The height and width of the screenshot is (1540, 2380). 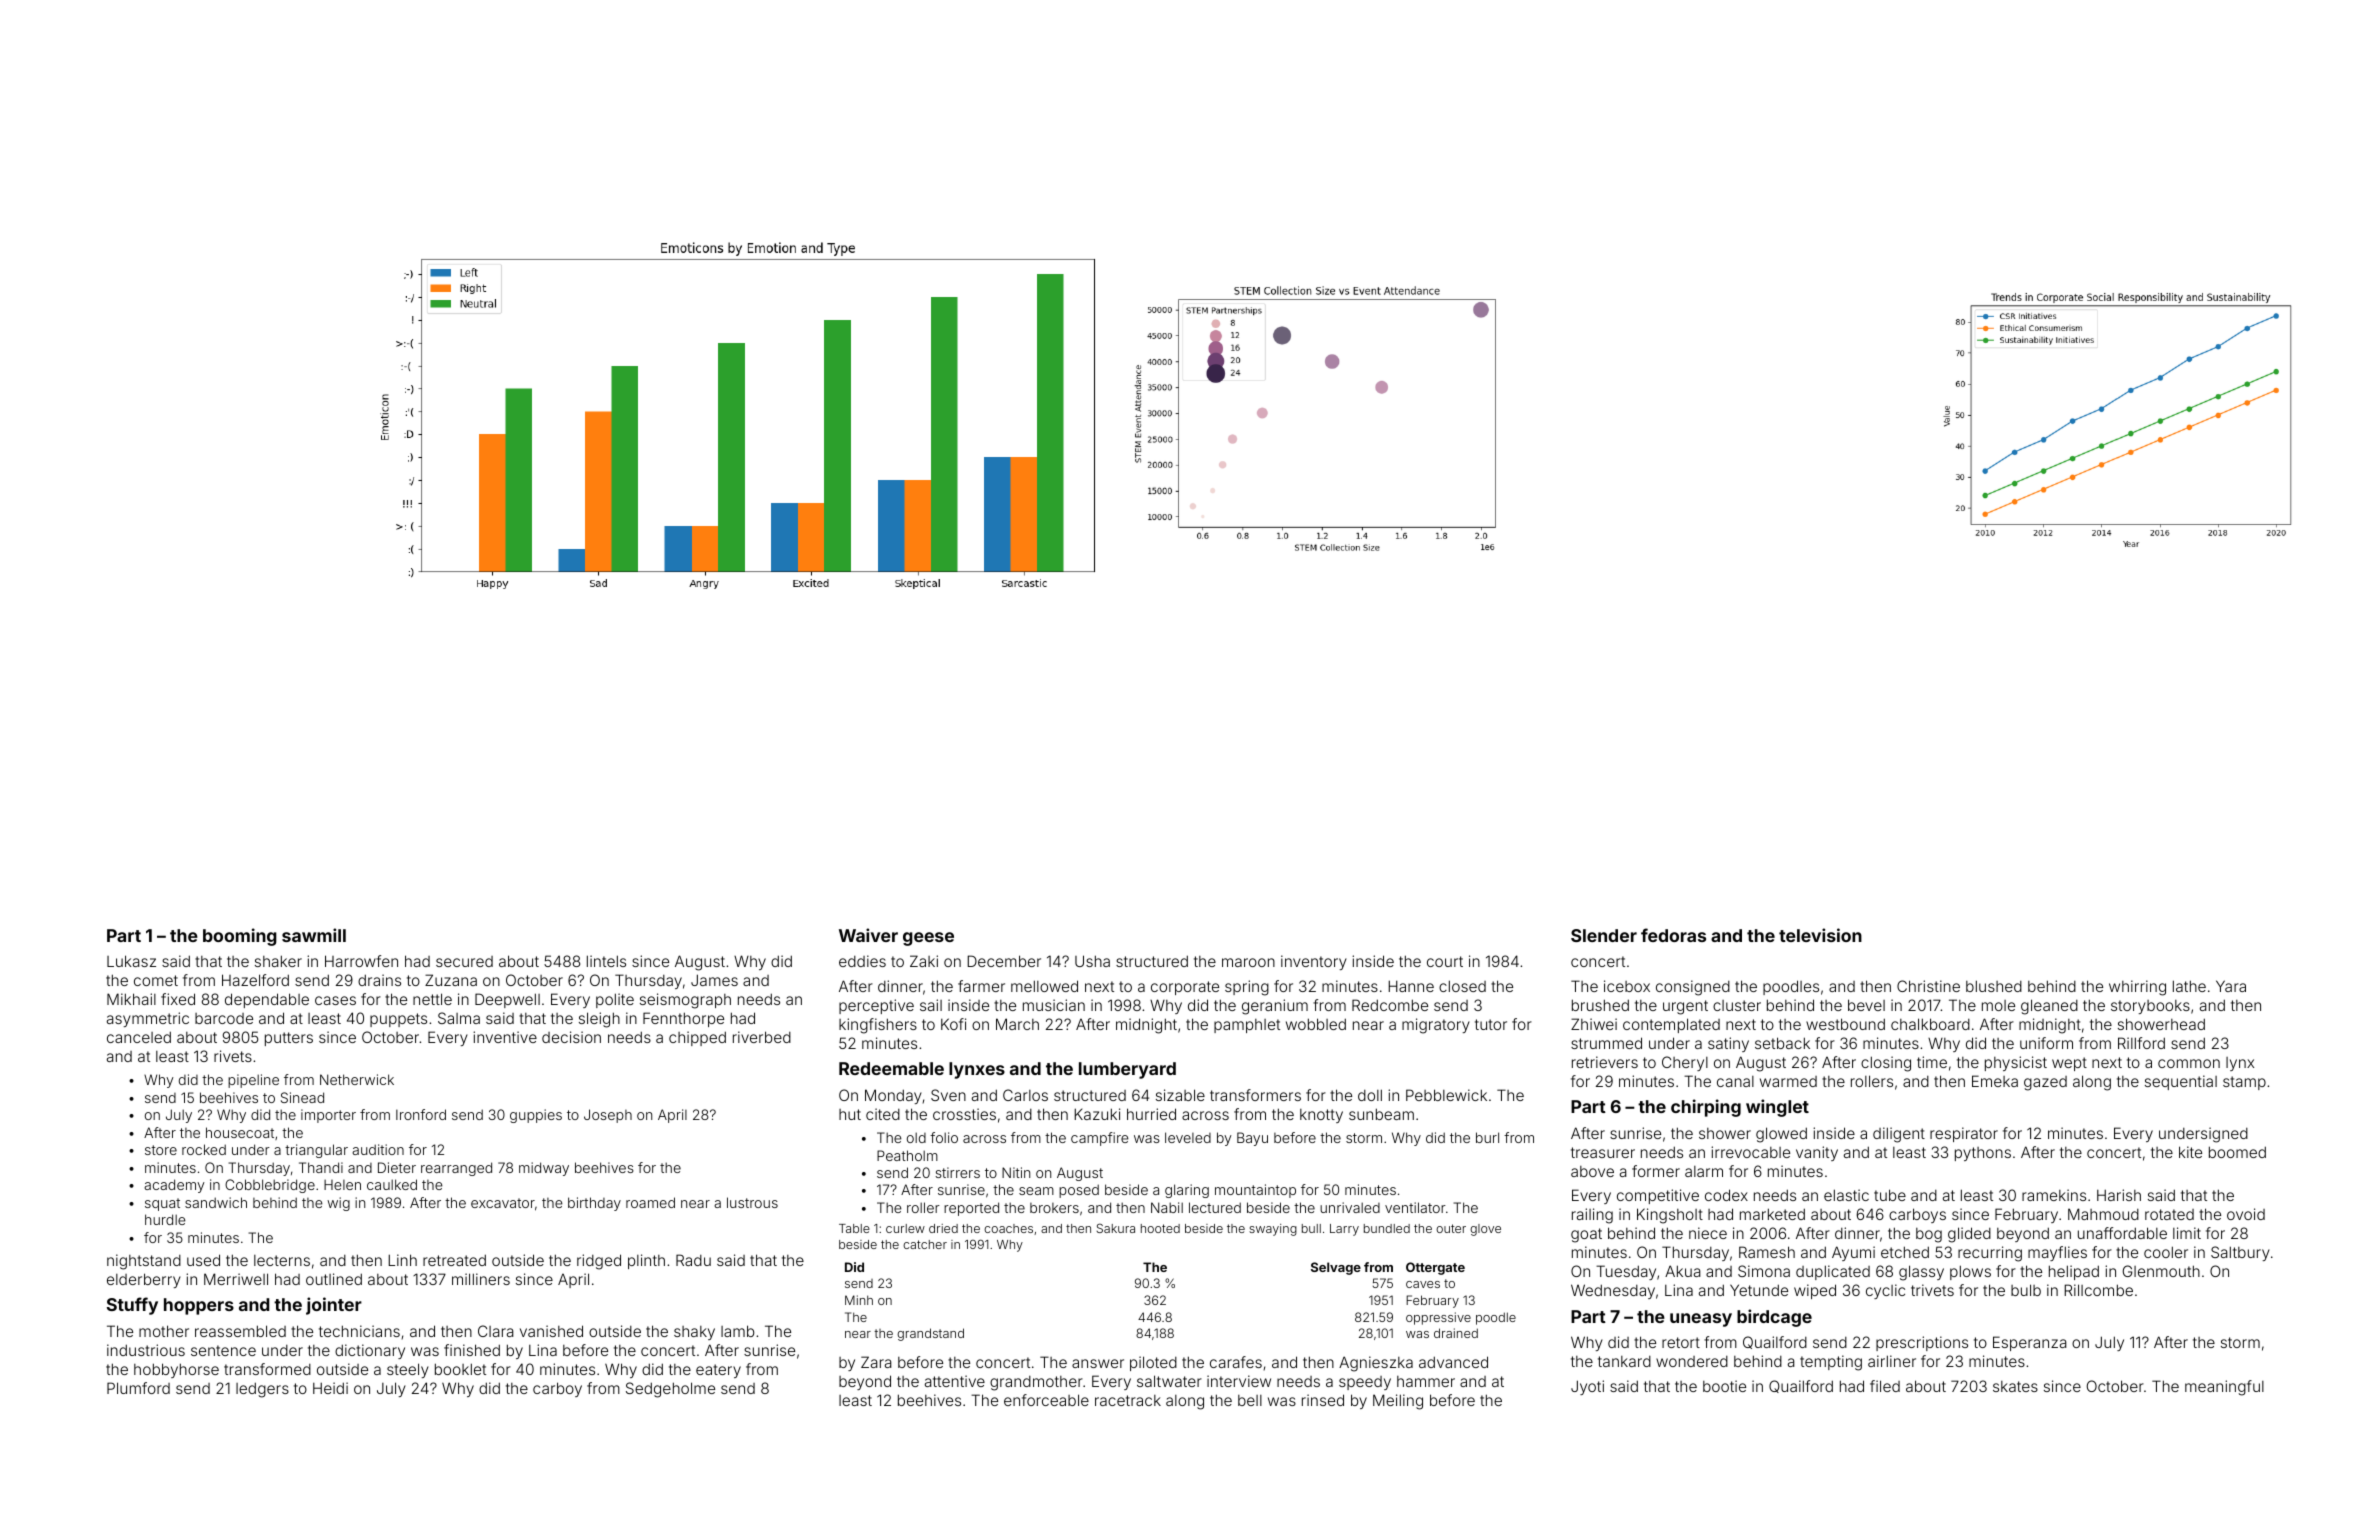 What do you see at coordinates (868, 935) in the screenshot?
I see `Waiver` at bounding box center [868, 935].
